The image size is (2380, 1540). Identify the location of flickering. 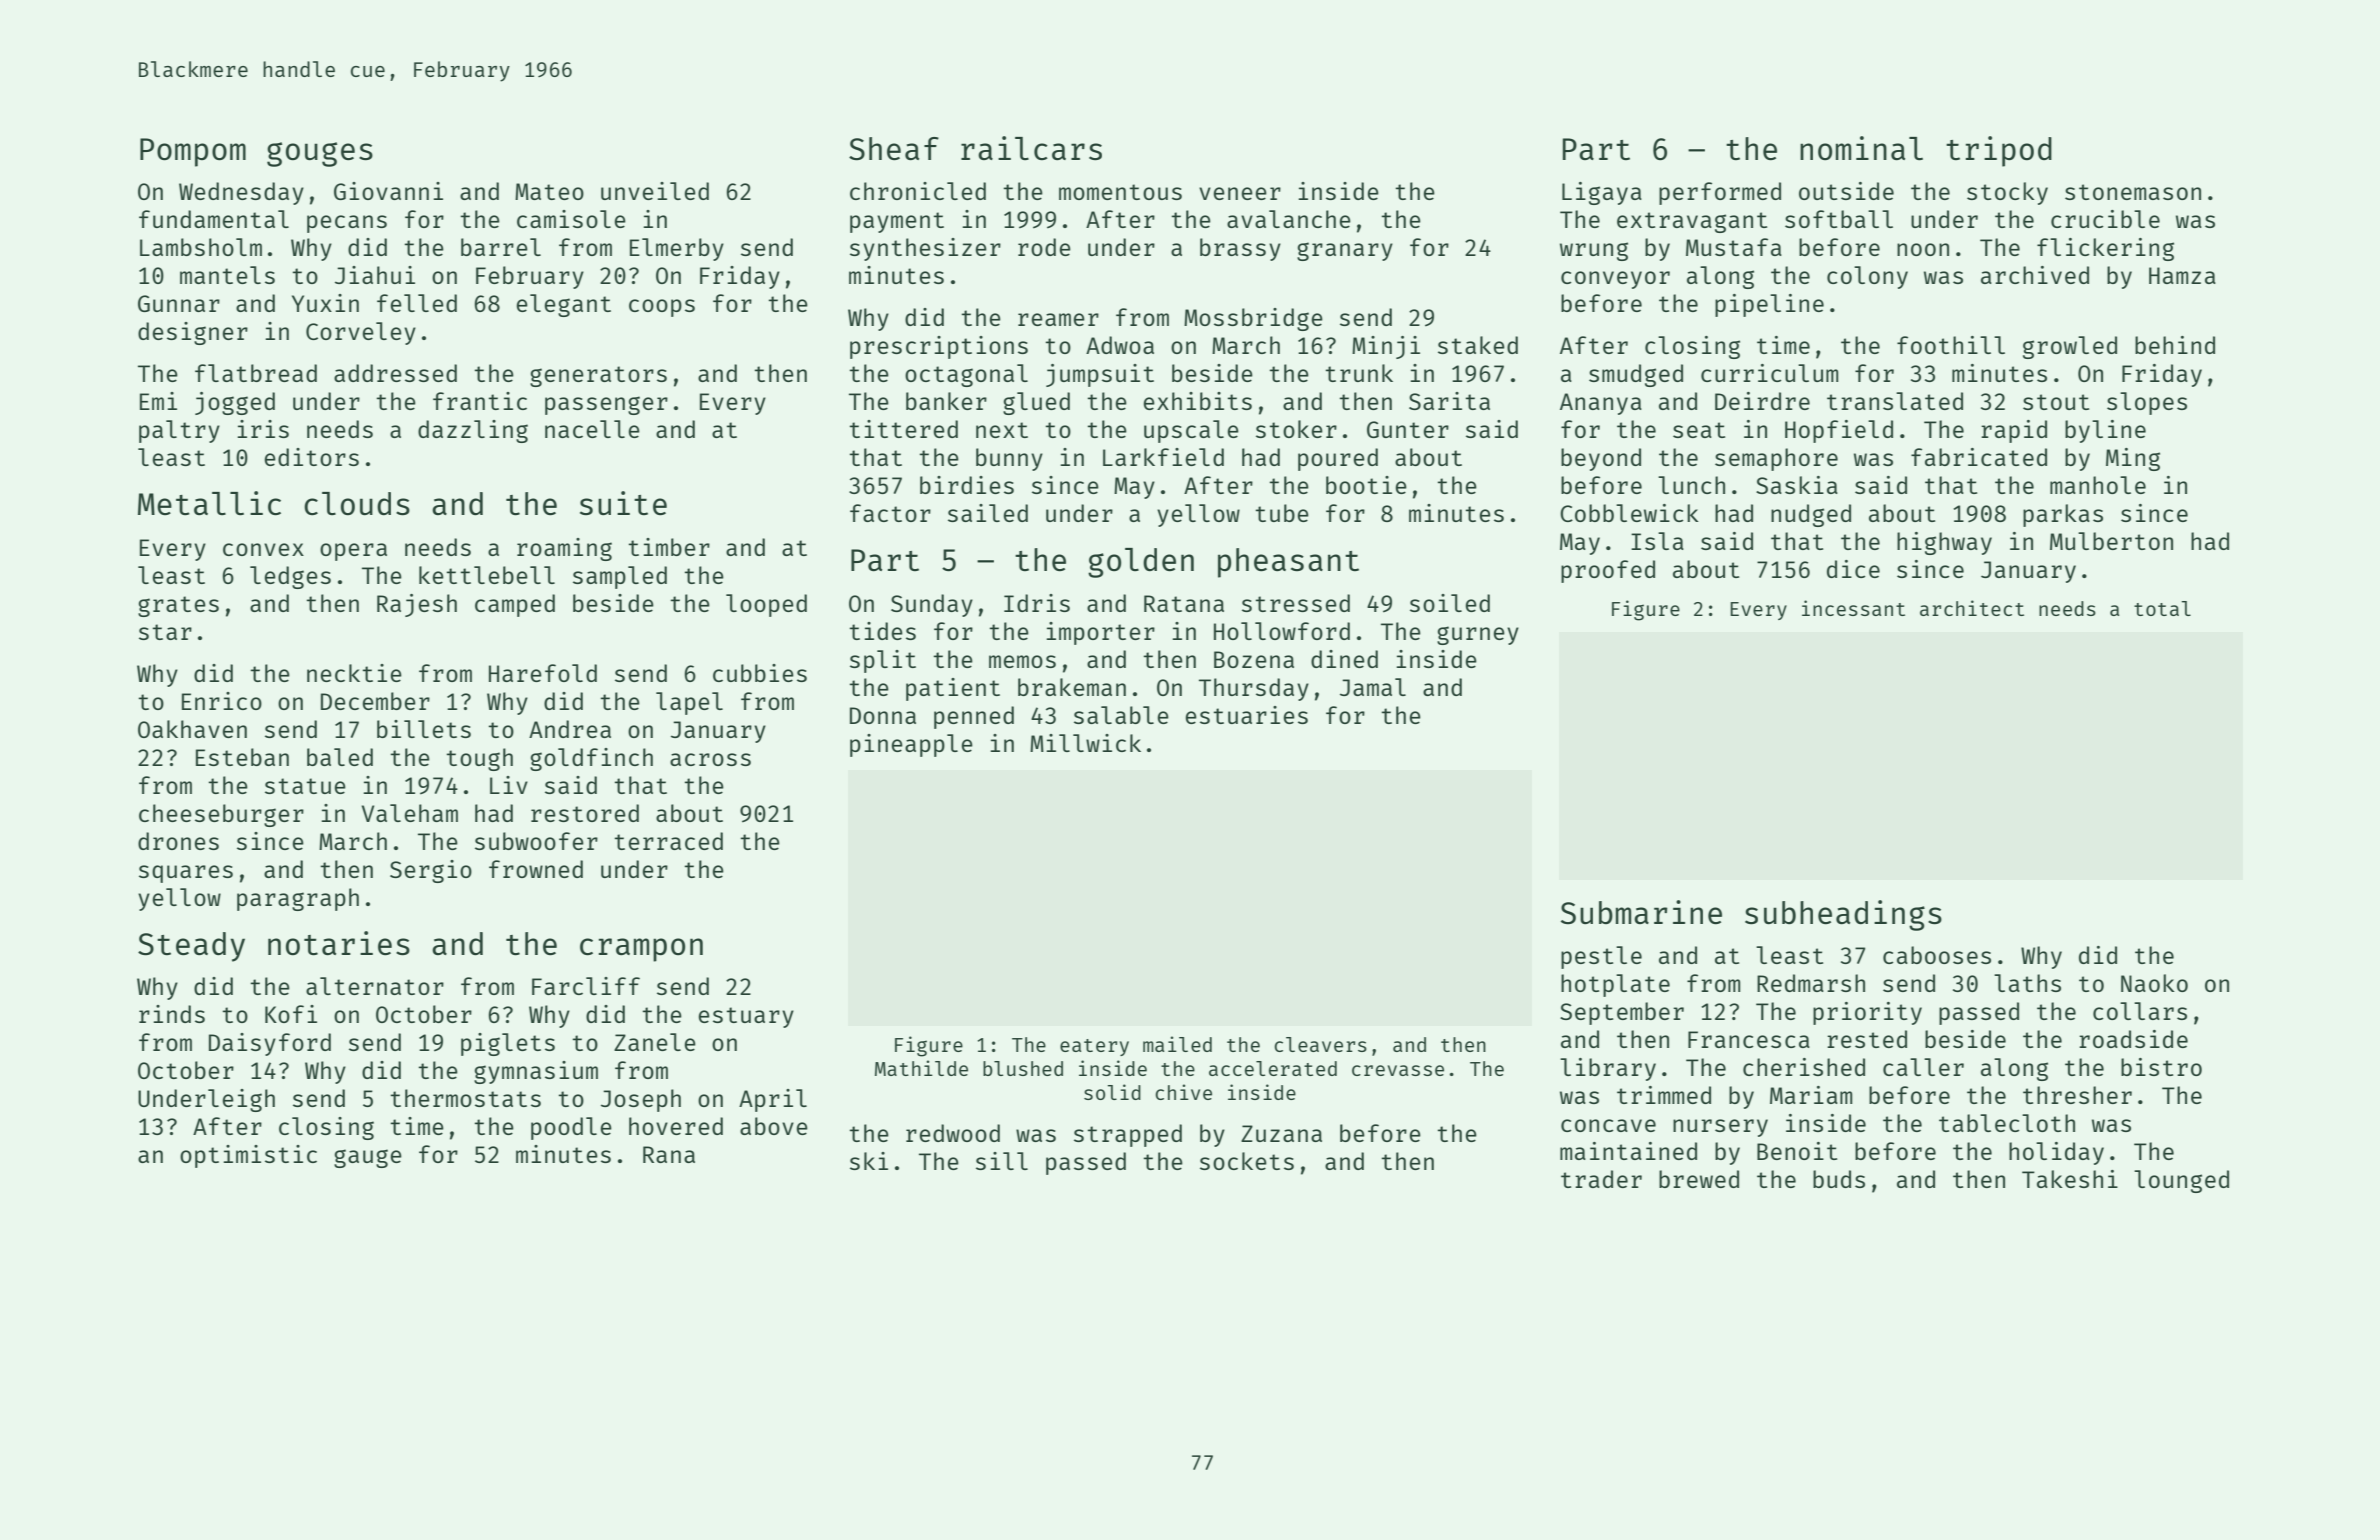
(2105, 249).
